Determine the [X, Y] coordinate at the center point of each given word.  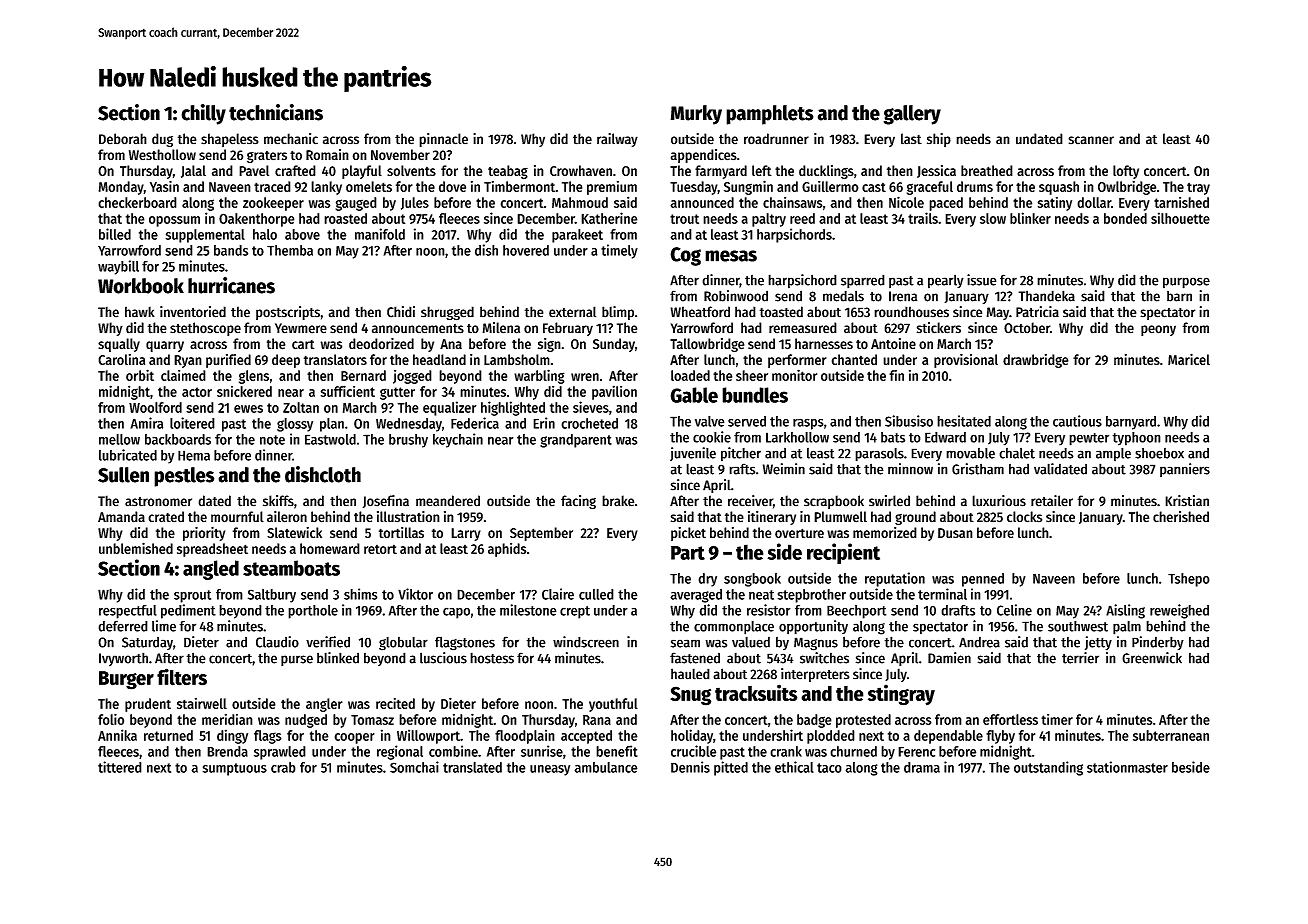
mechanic [291, 139]
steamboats [291, 568]
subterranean [1171, 735]
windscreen [586, 642]
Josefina [386, 501]
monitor [794, 375]
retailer [1052, 501]
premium [612, 188]
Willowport [428, 736]
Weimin [784, 469]
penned [983, 580]
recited [395, 703]
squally [119, 345]
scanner [1091, 140]
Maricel [1189, 359]
